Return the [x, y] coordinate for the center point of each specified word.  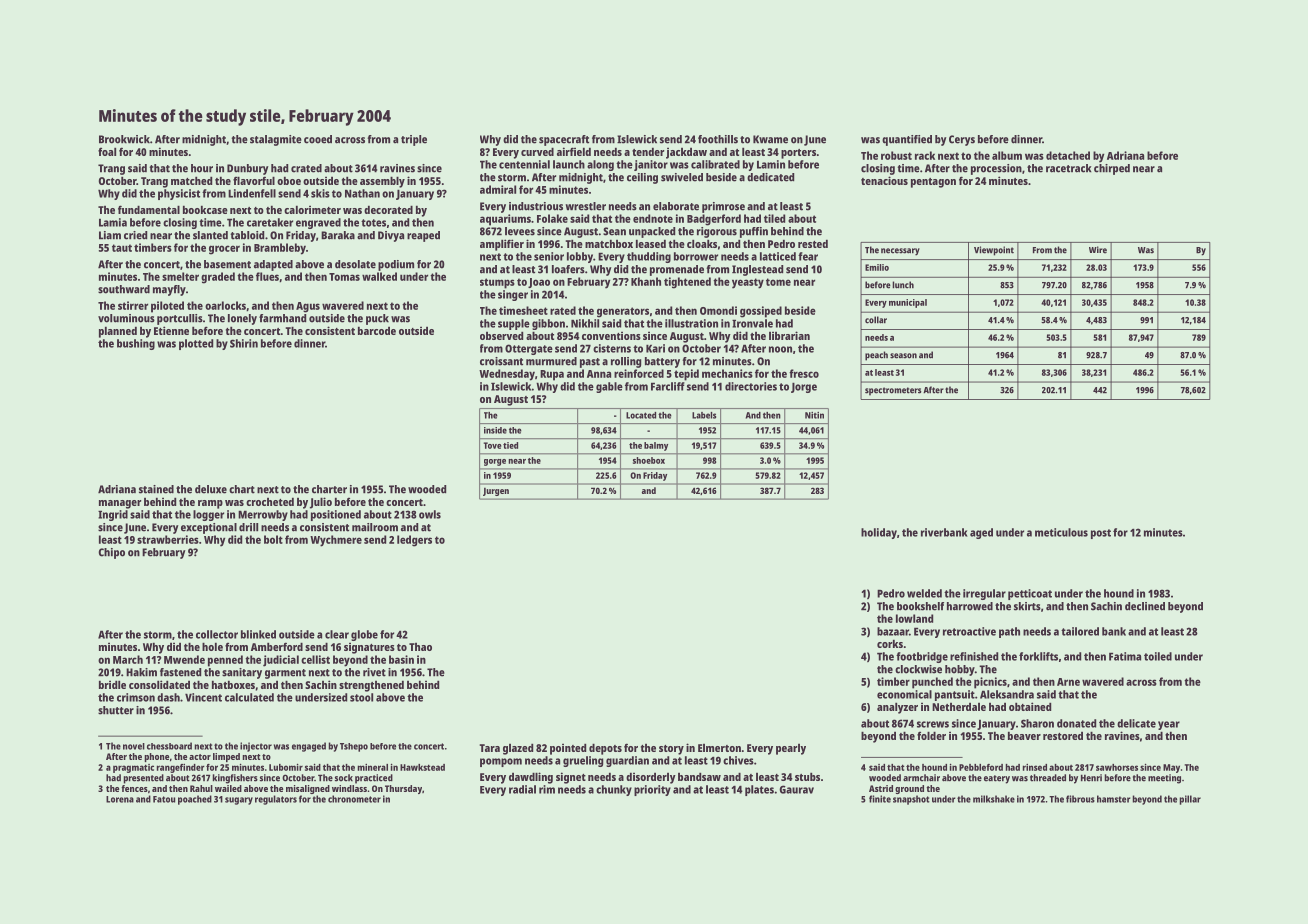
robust [896, 155]
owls [430, 514]
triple [414, 140]
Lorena [120, 799]
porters [798, 154]
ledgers [414, 541]
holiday [879, 533]
